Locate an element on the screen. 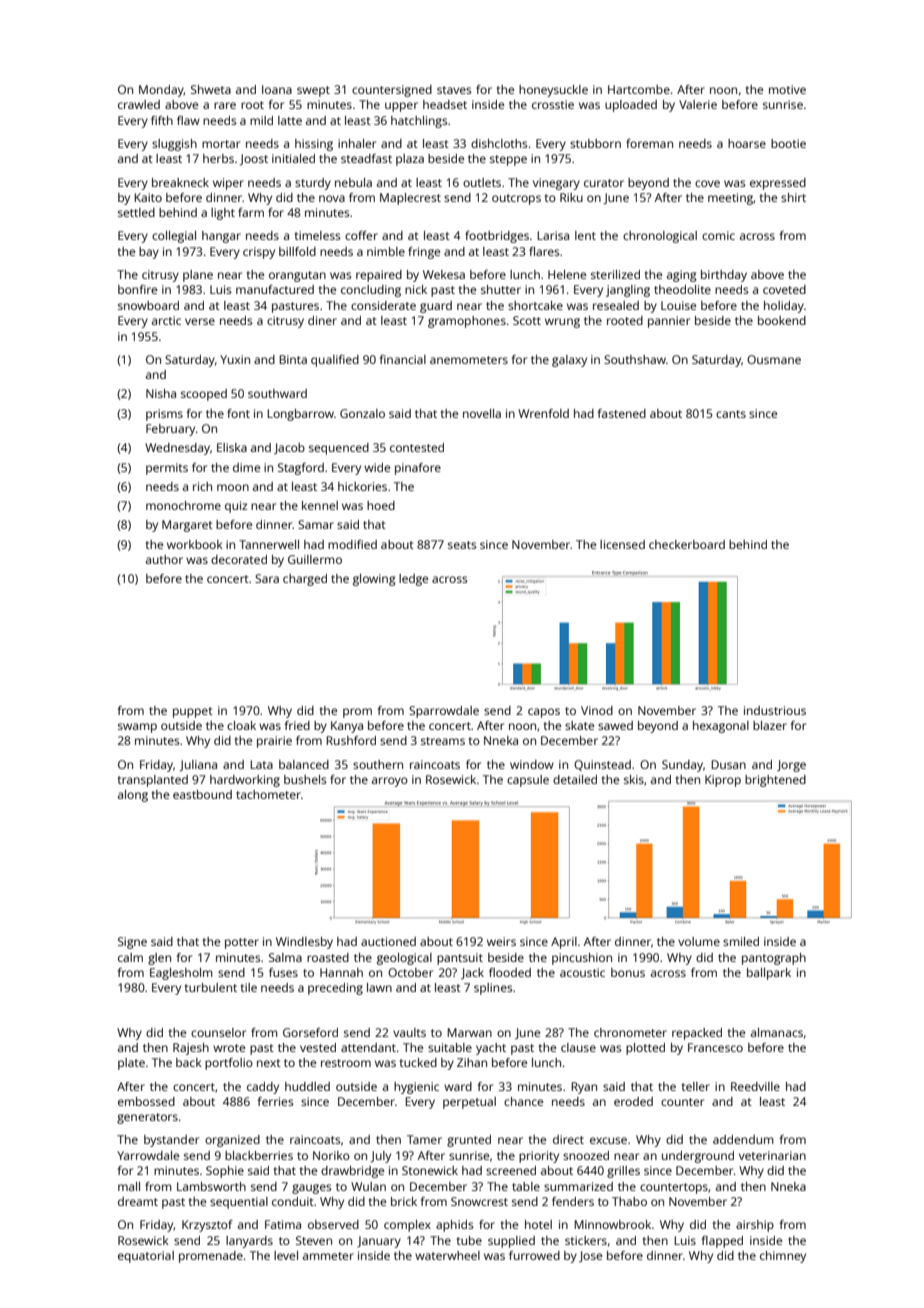 The height and width of the screenshot is (1308, 924). licensed is located at coordinates (622, 544).
